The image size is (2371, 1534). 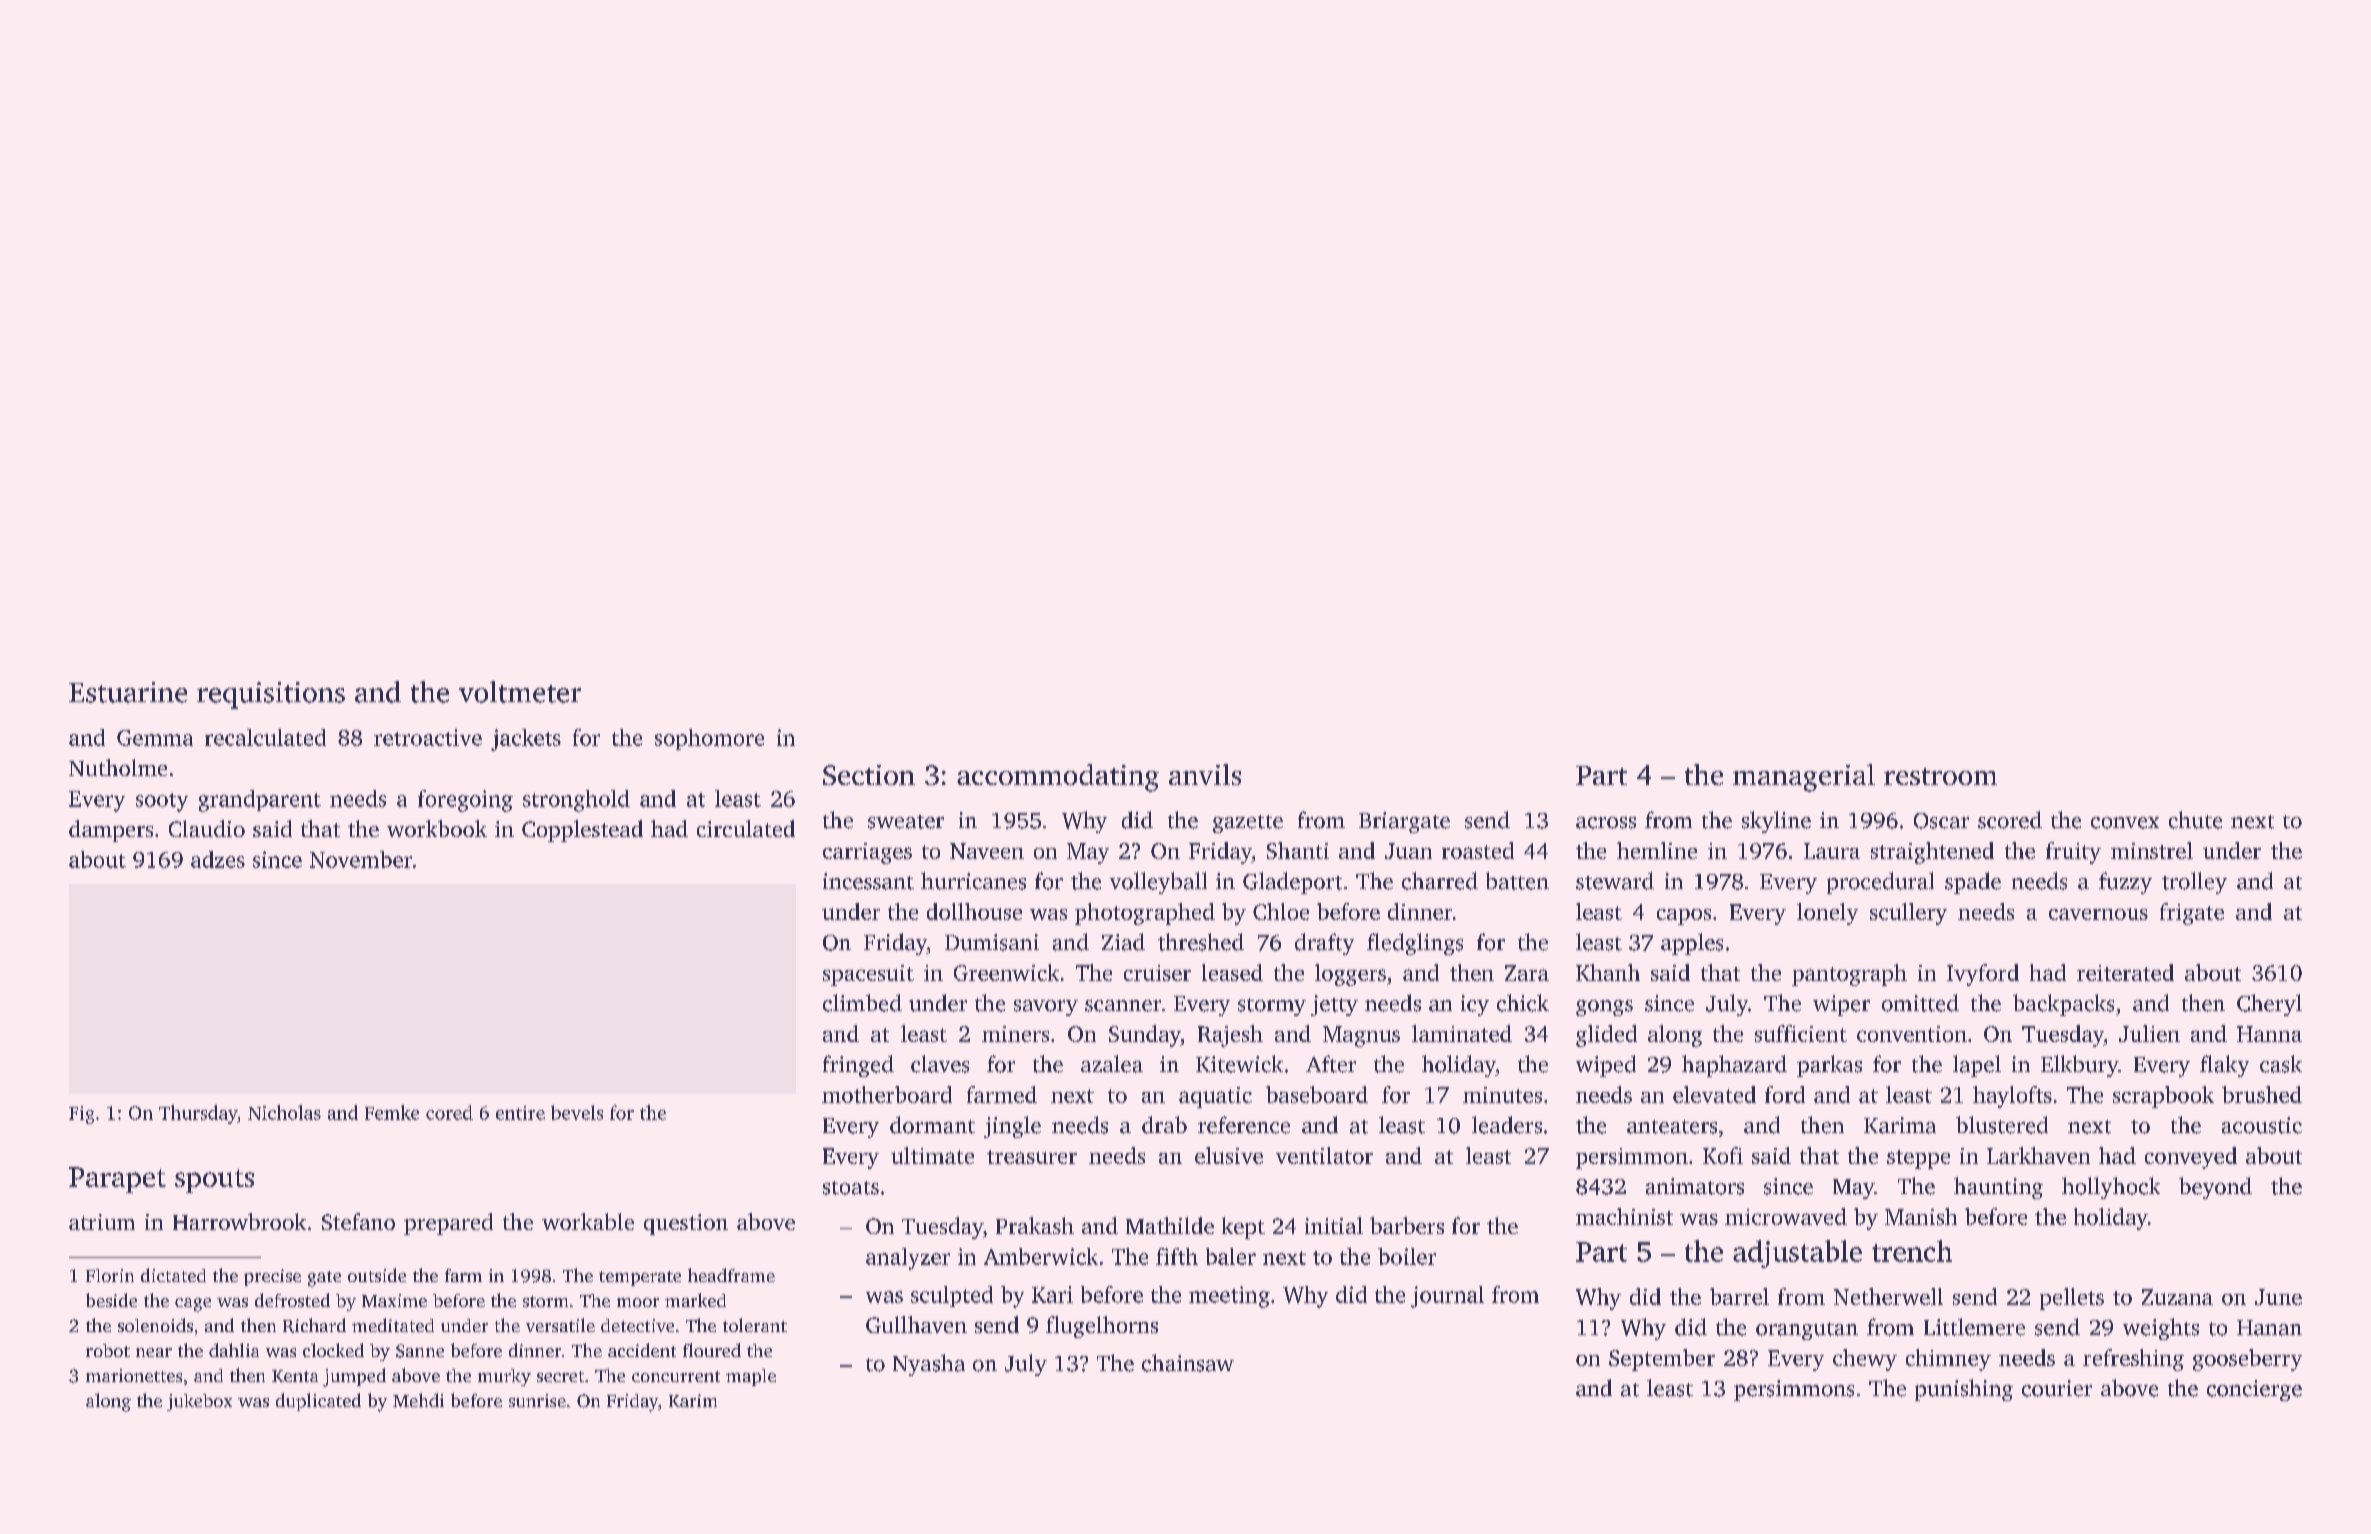 What do you see at coordinates (2191, 1158) in the screenshot?
I see `conveyed` at bounding box center [2191, 1158].
